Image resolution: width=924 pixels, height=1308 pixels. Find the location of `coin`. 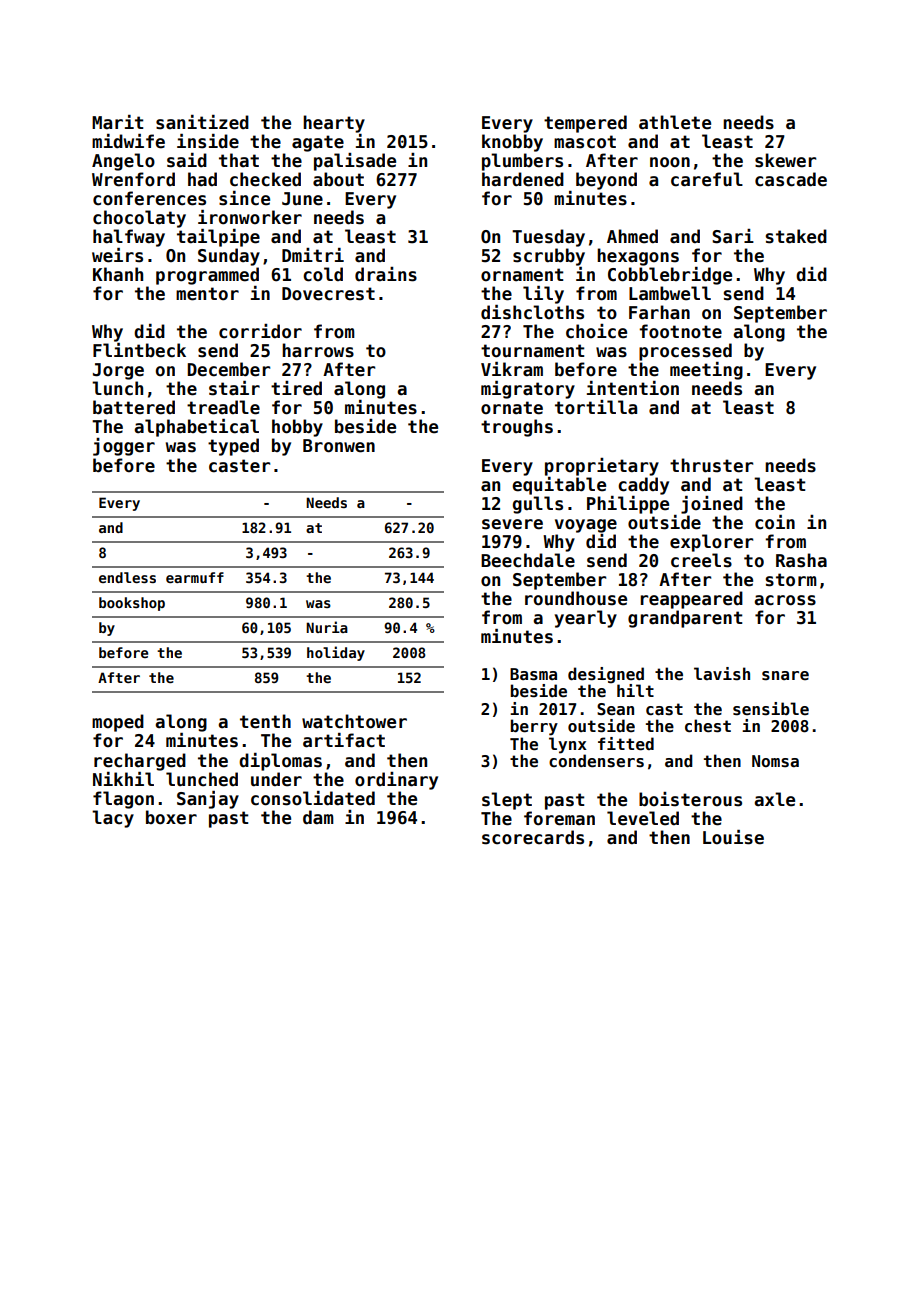

coin is located at coordinates (775, 522).
